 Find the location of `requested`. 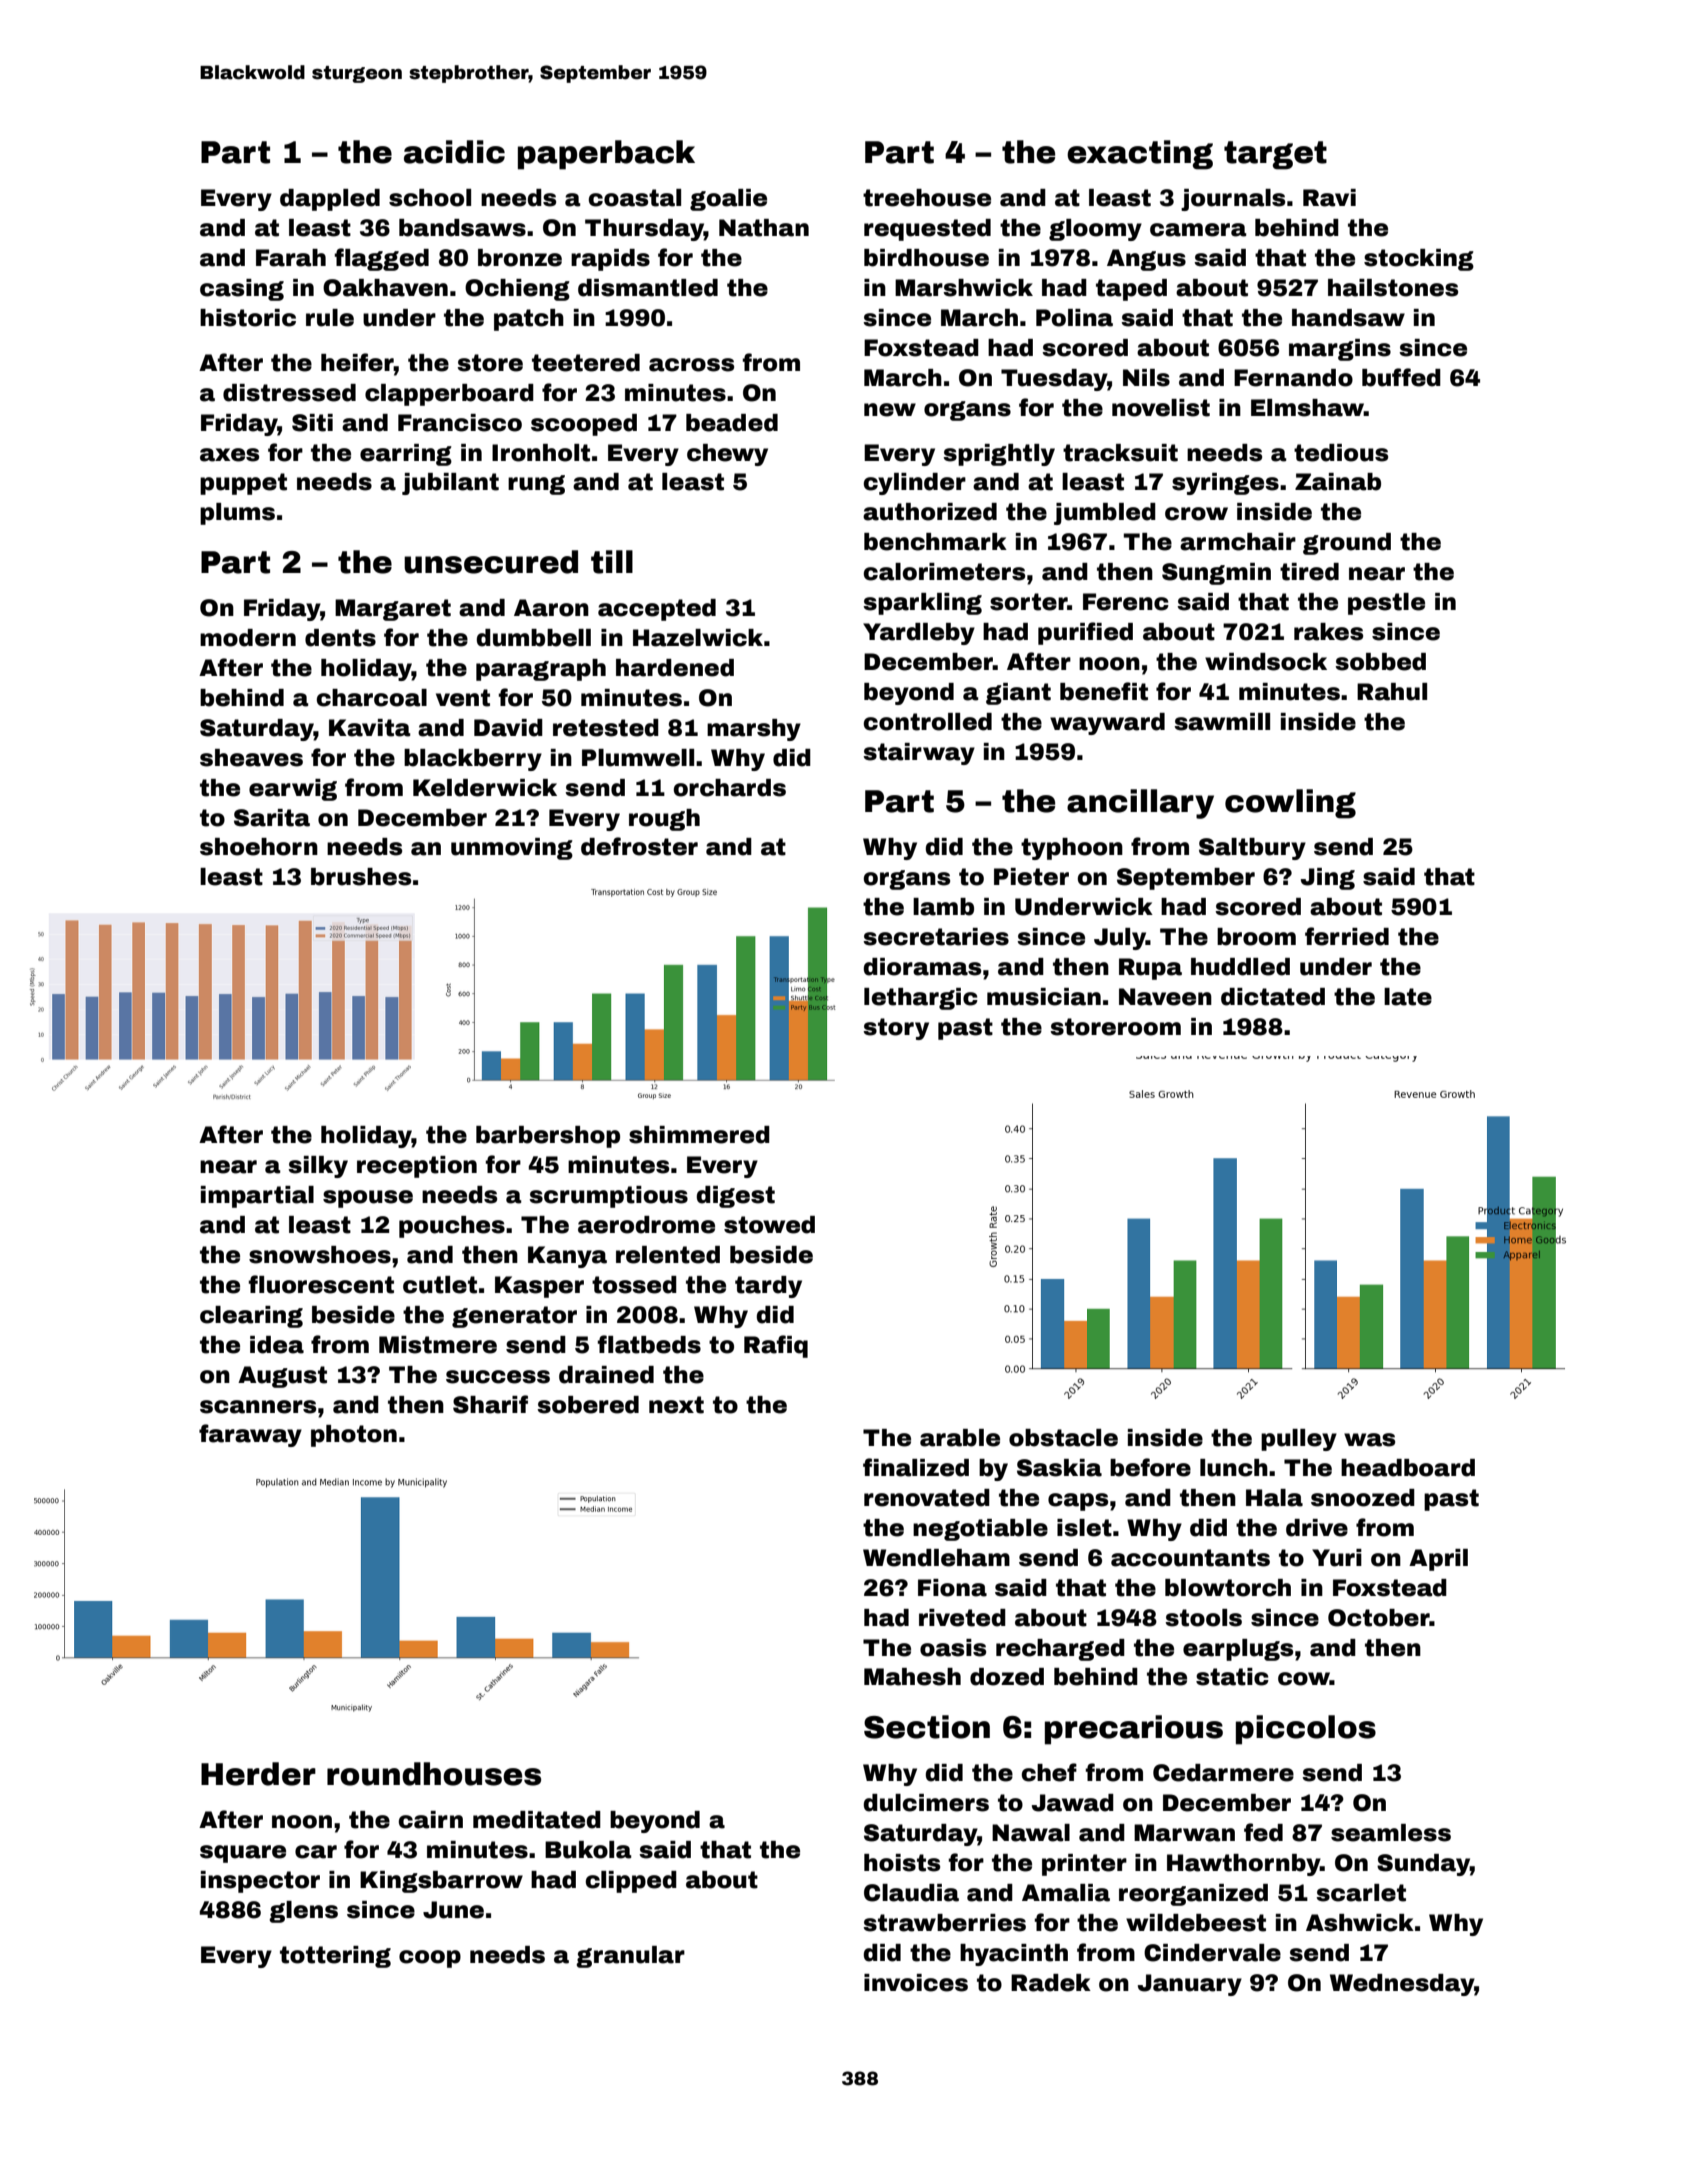

requested is located at coordinates (927, 230).
